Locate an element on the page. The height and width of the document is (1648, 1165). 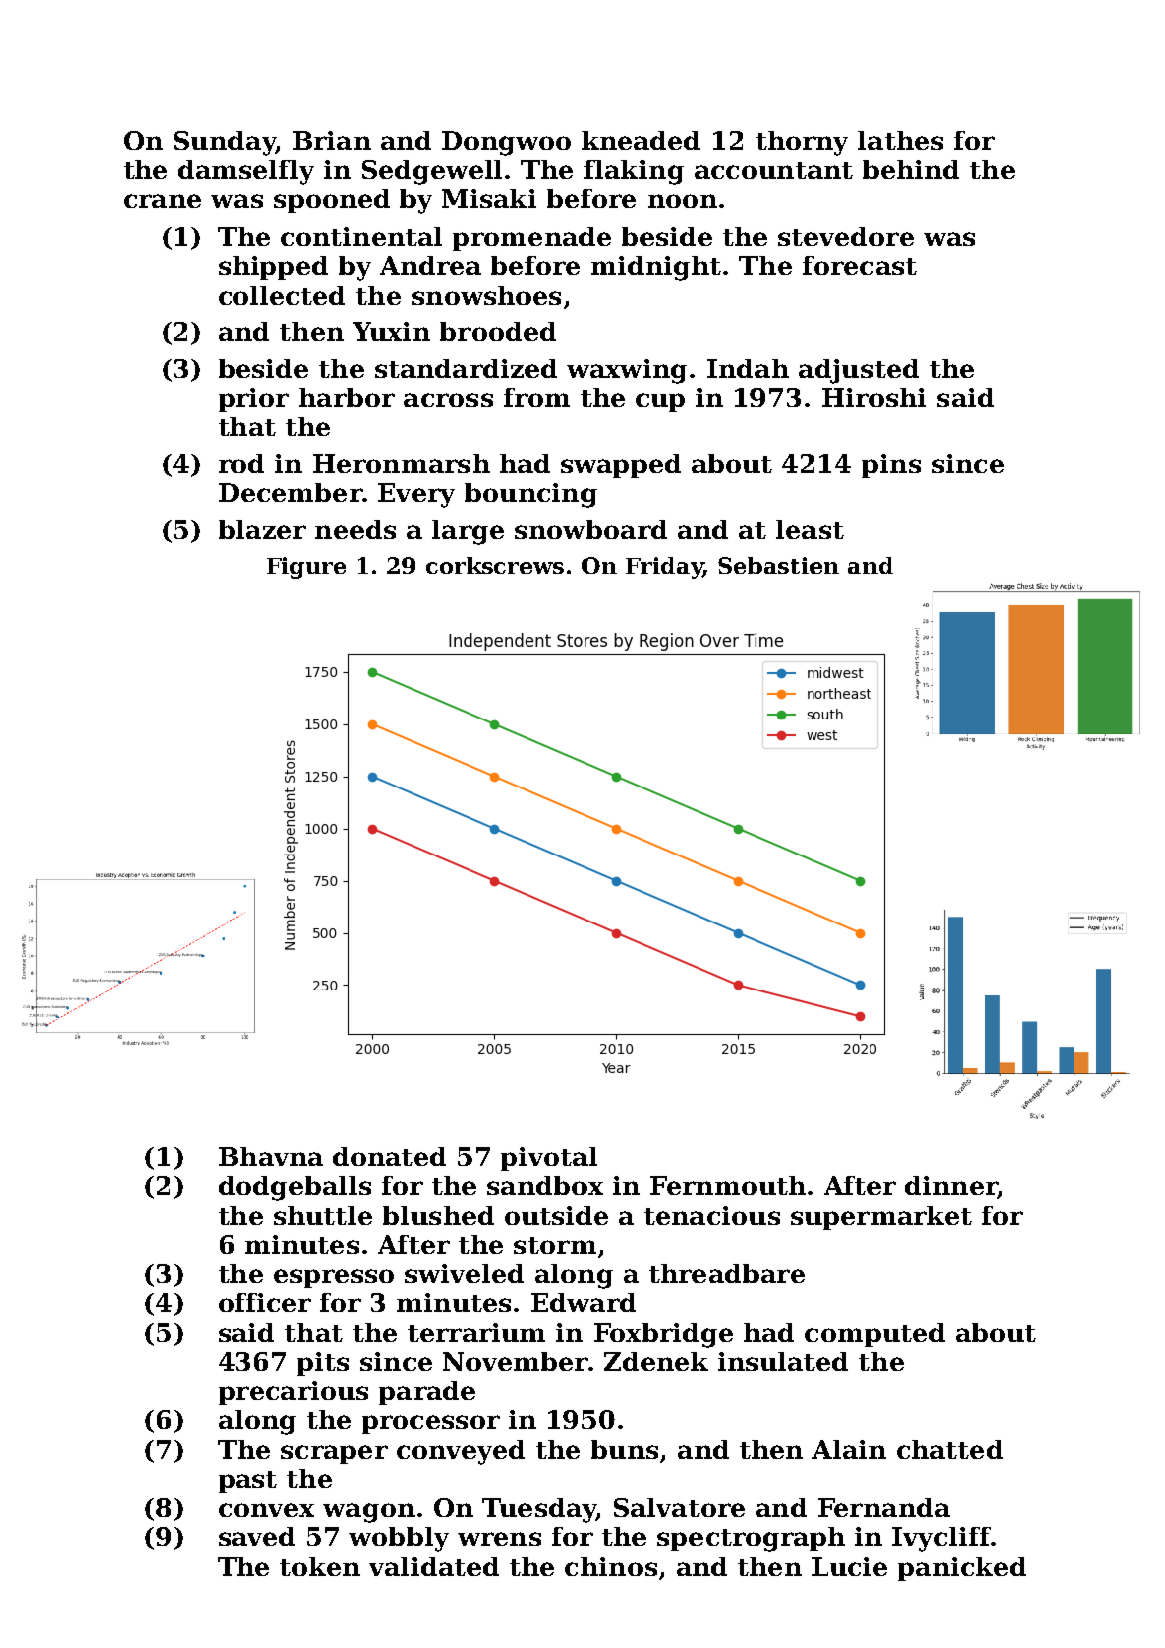
pivotal is located at coordinates (549, 1159).
